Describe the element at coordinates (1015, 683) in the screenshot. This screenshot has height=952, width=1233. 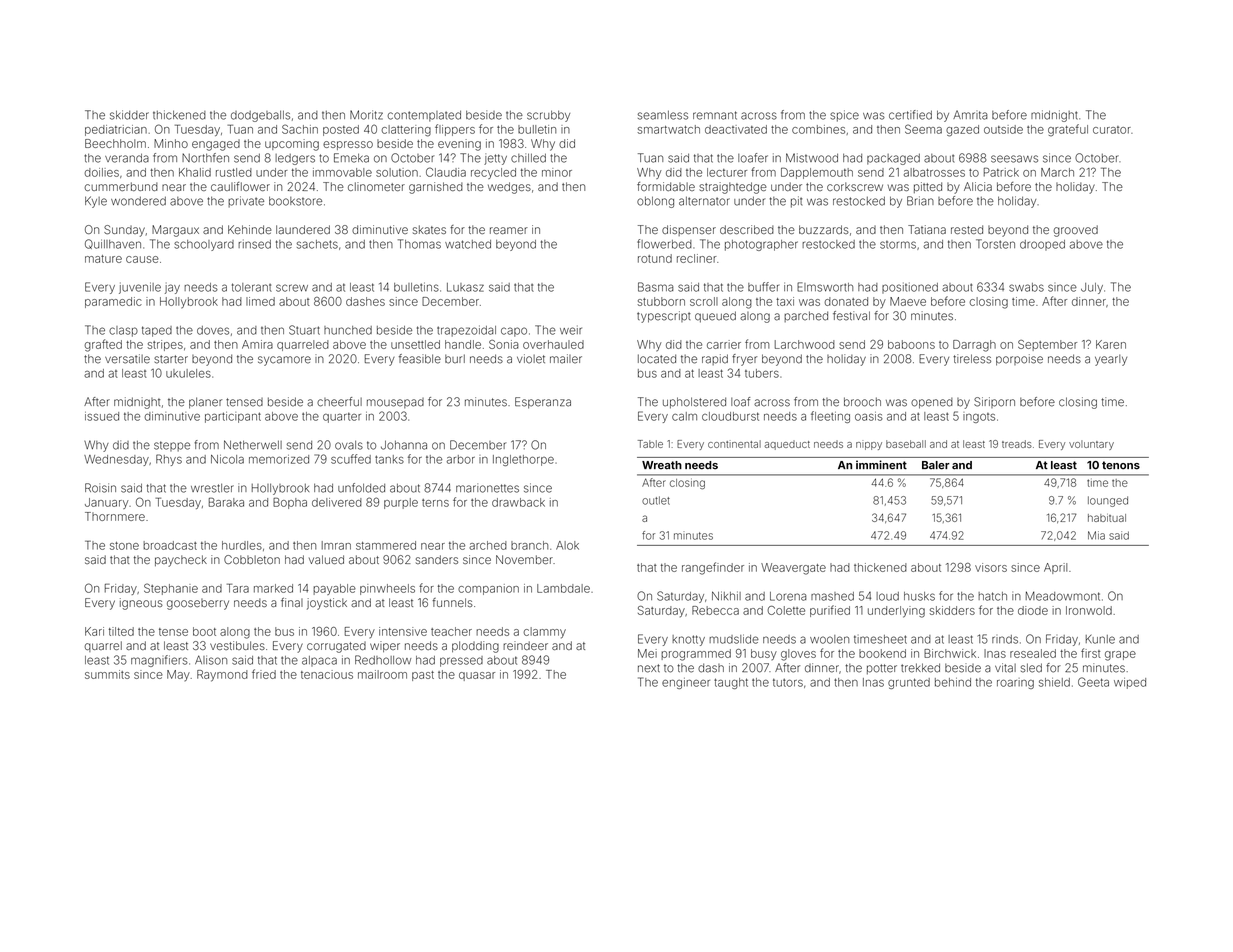
I see `roaring` at that location.
